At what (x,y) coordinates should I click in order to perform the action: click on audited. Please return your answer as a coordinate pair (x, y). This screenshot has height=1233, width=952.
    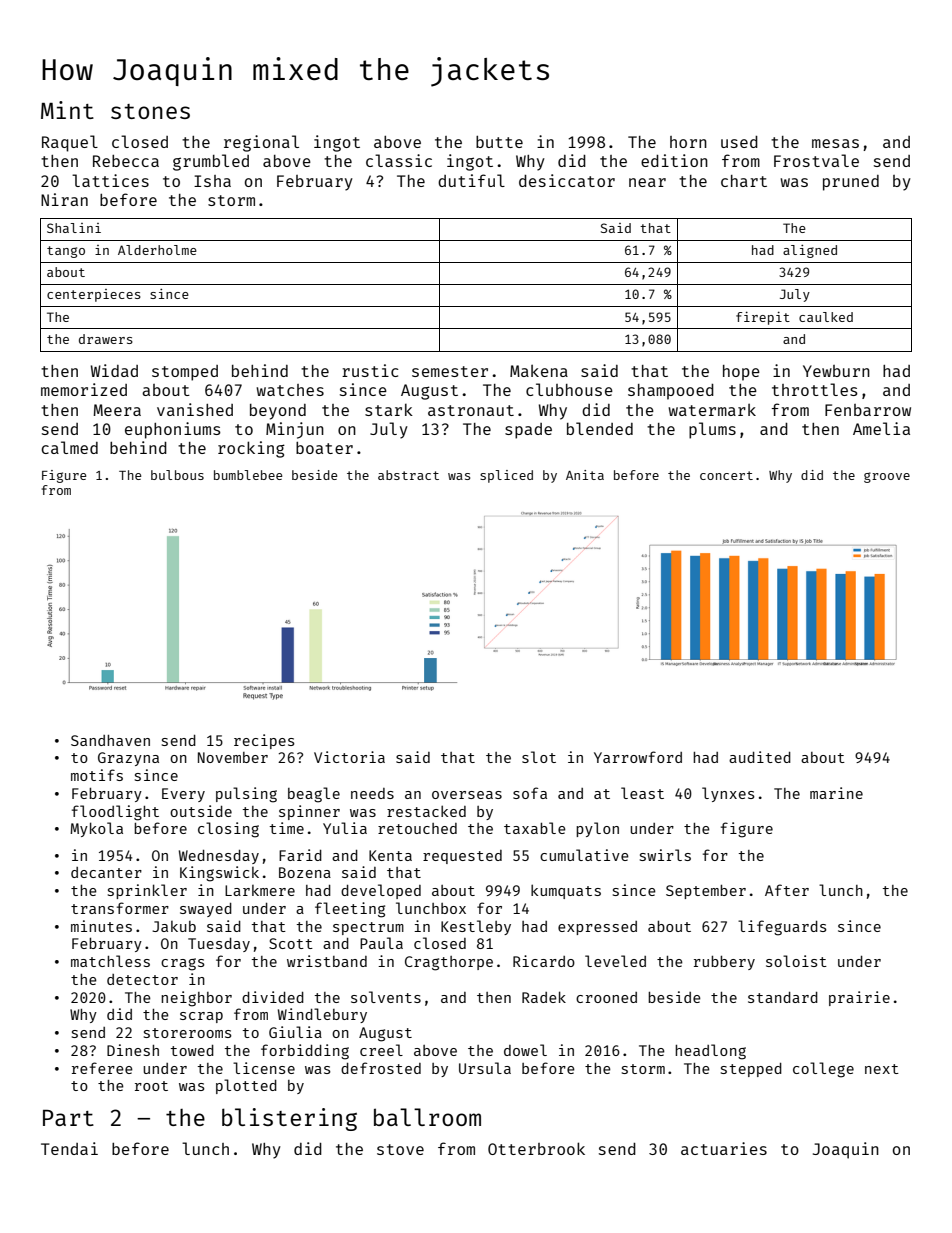
    Looking at the image, I should click on (760, 757).
